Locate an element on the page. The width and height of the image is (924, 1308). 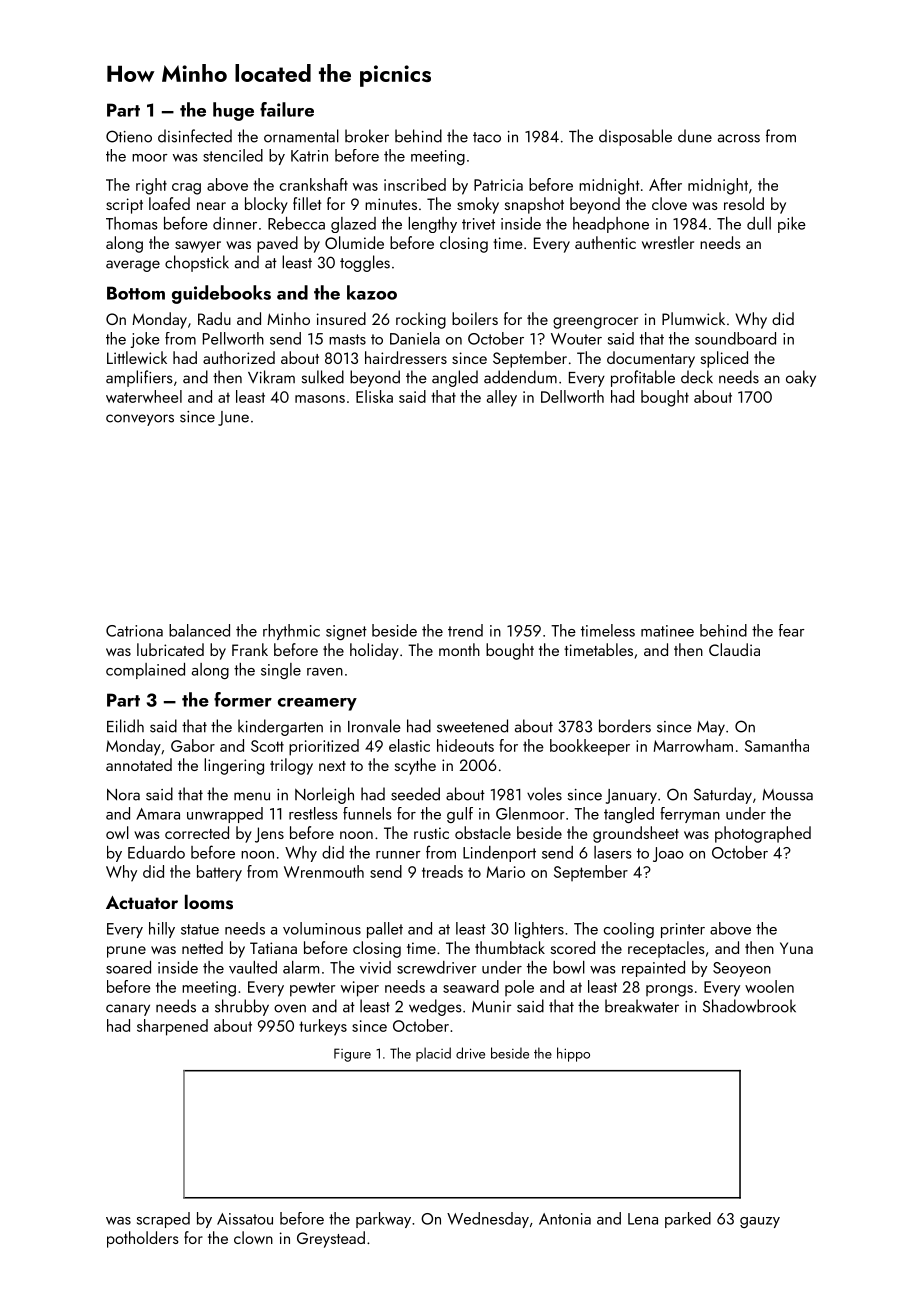
potholders is located at coordinates (143, 1239).
